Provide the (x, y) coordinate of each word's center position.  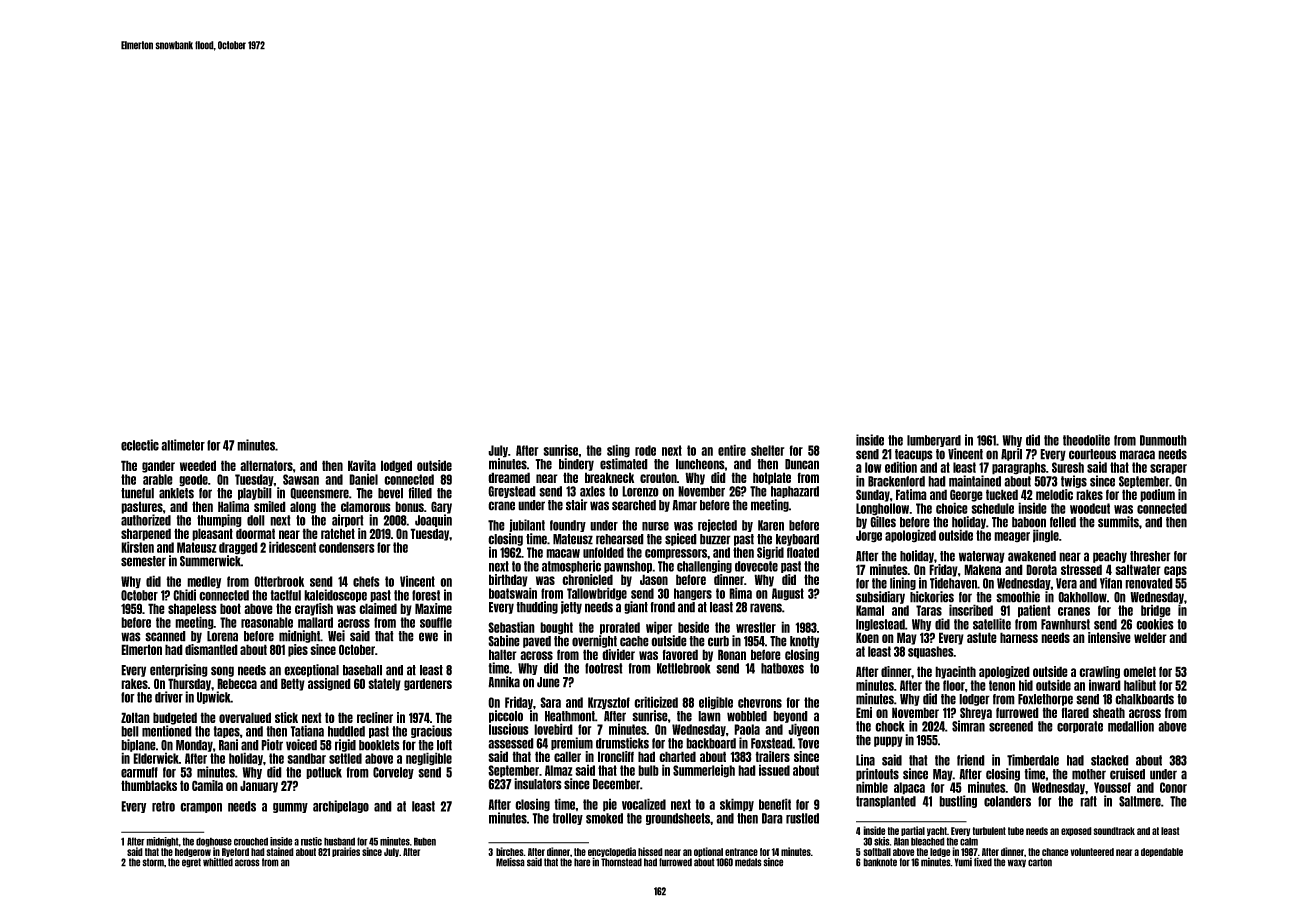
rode (645, 450)
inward (1105, 685)
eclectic (140, 445)
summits (1118, 522)
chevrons (760, 702)
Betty (293, 684)
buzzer (715, 539)
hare (582, 862)
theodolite (1086, 440)
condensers (347, 547)
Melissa (510, 862)
